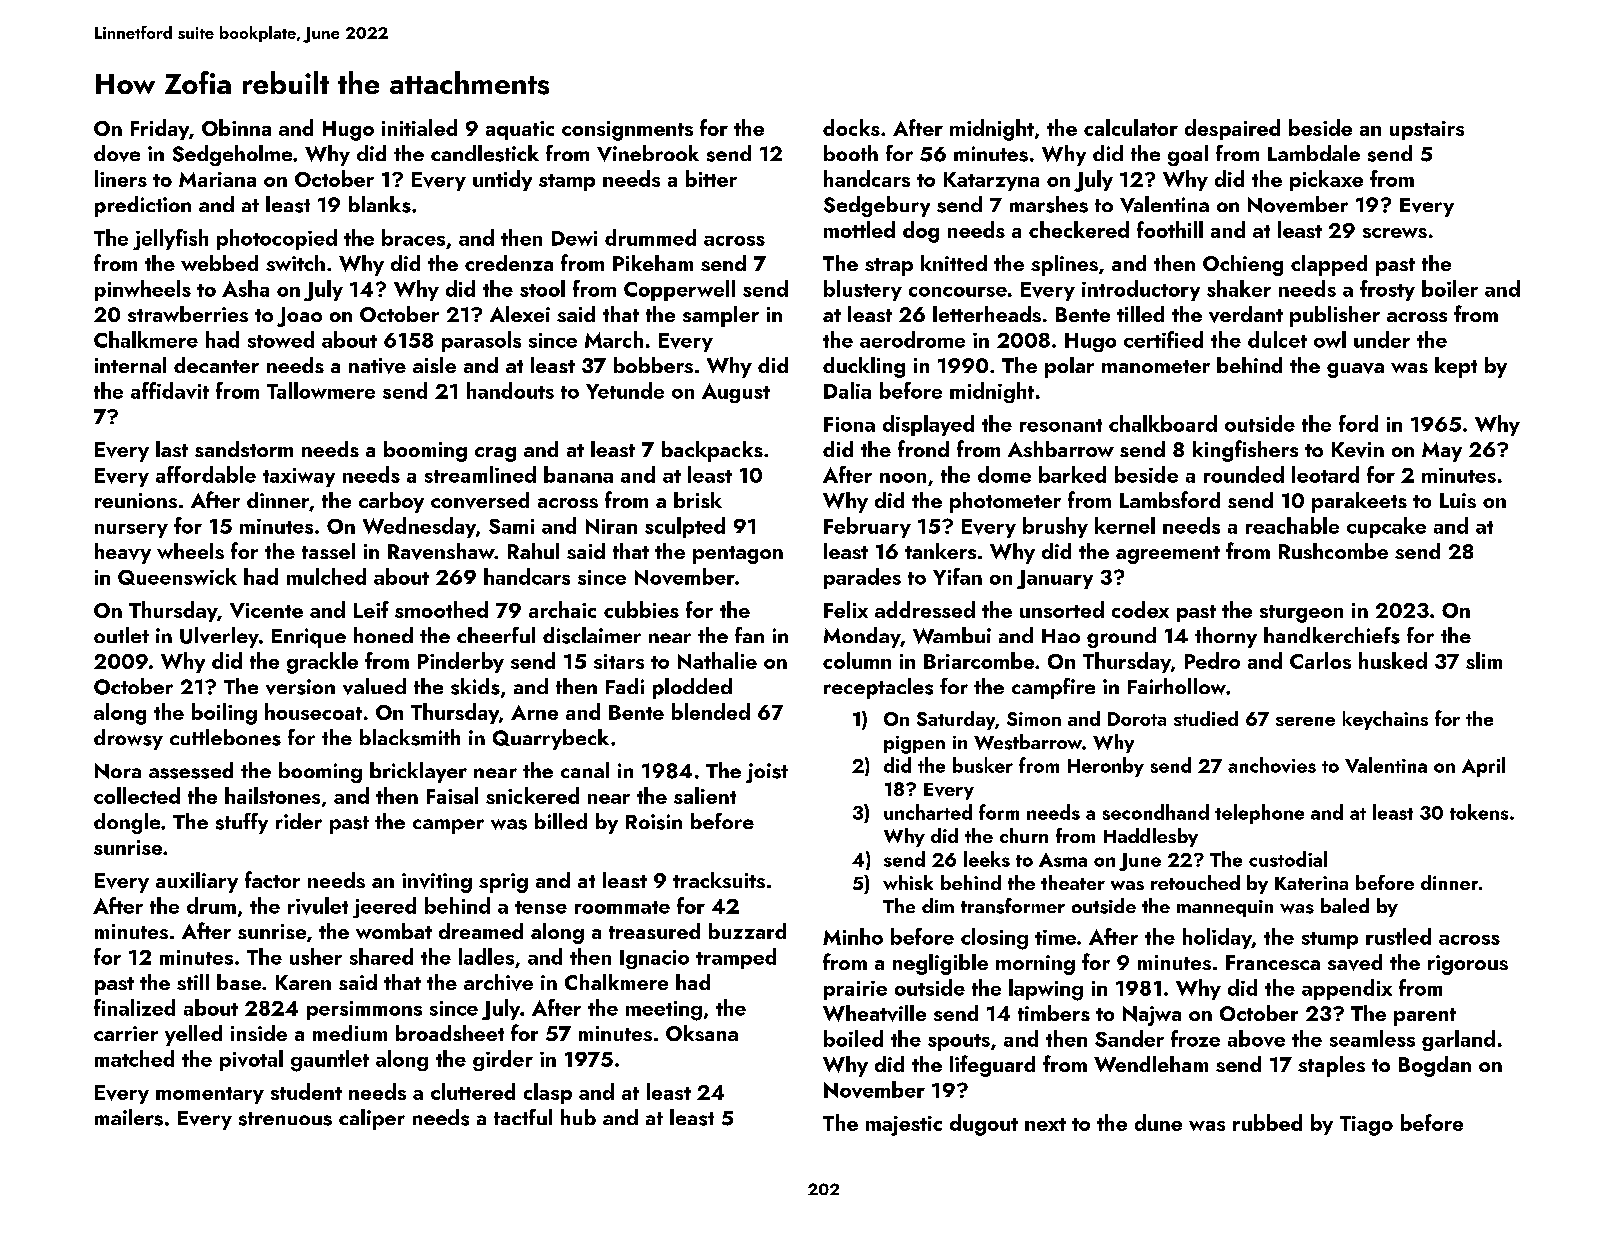 The width and height of the screenshot is (1615, 1248). Describe the element at coordinates (126, 1033) in the screenshot. I see `carrier` at that location.
